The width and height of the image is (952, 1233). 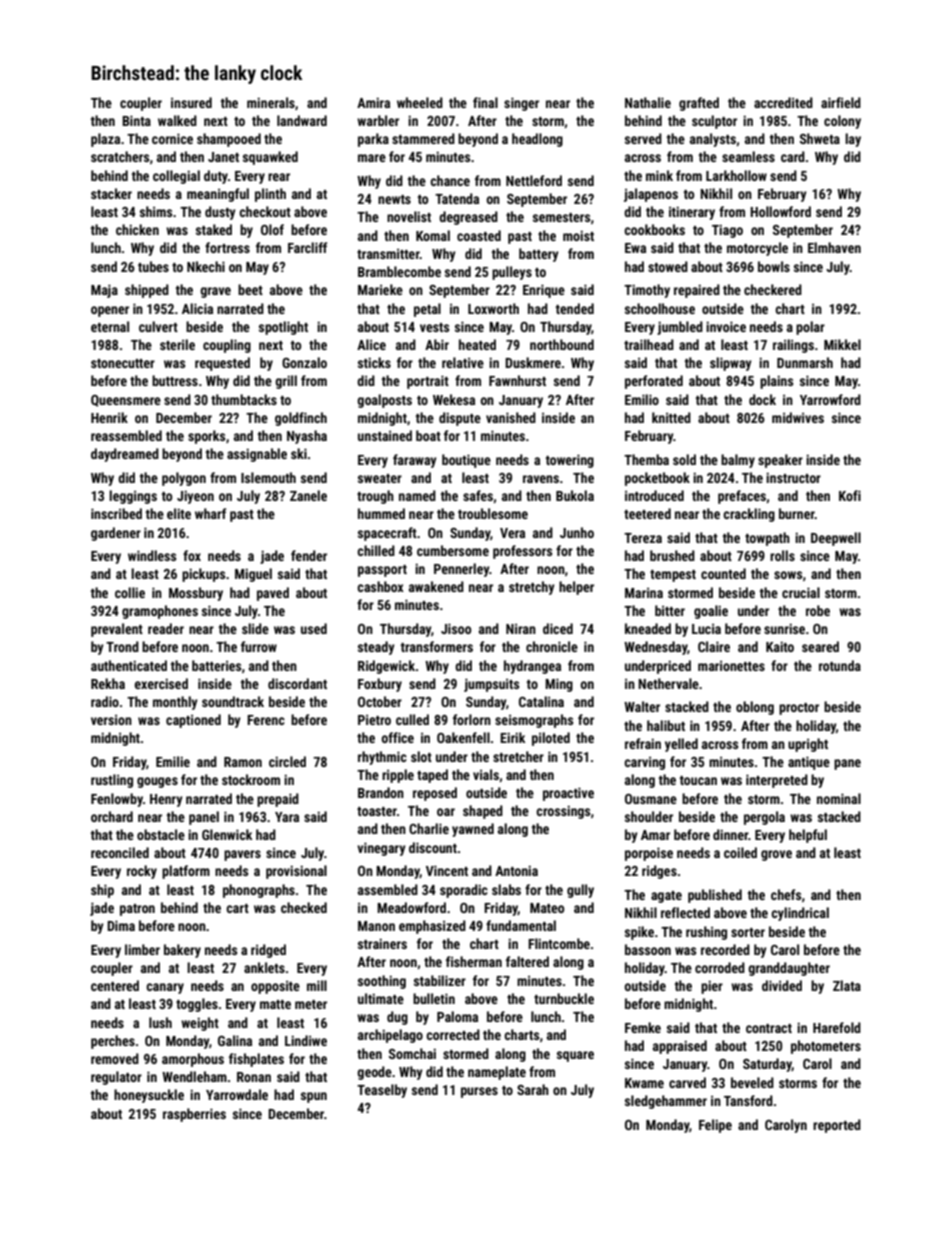 I want to click on gardener, so click(x=116, y=534).
